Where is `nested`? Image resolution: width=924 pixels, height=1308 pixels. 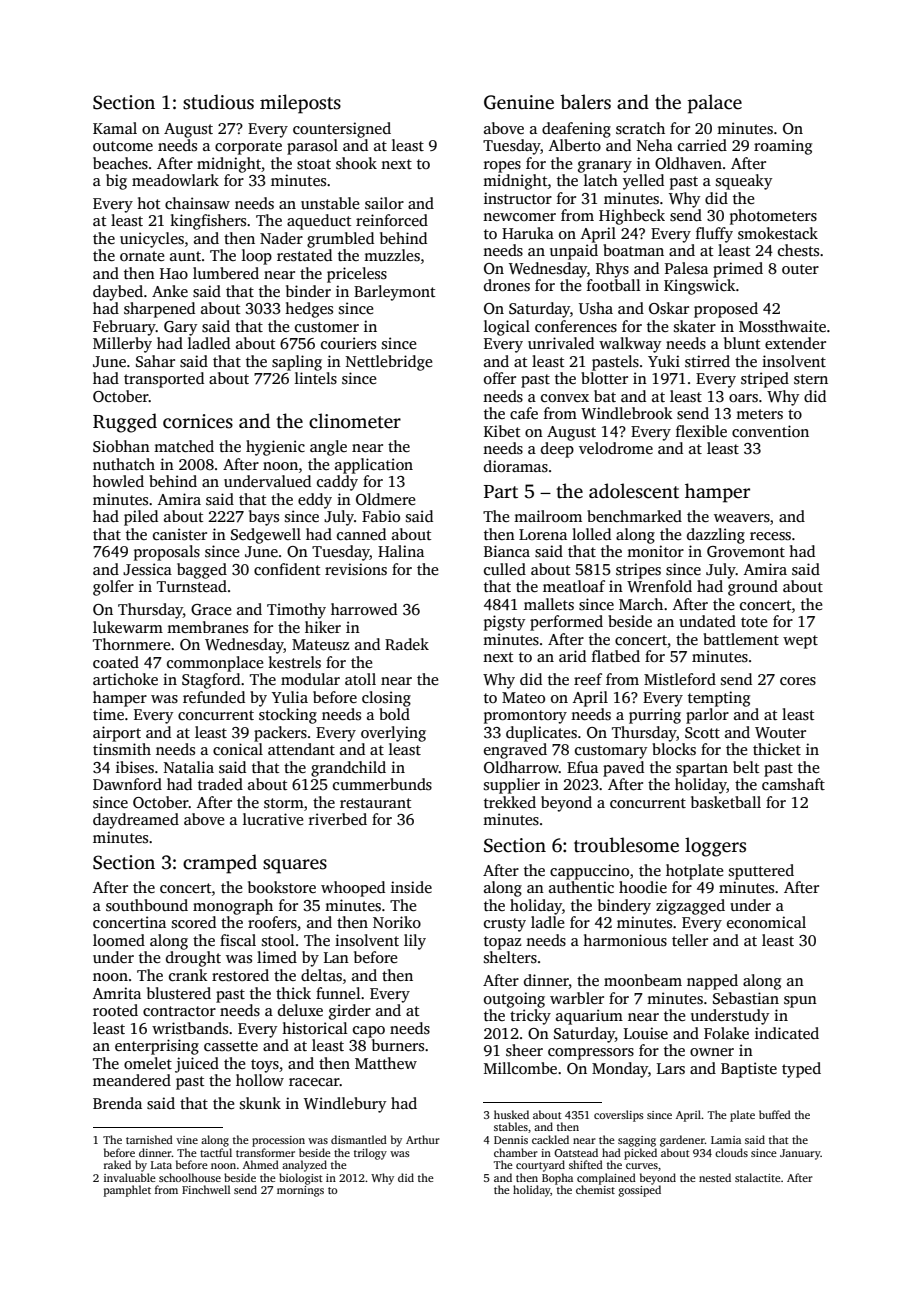 nested is located at coordinates (715, 1177).
